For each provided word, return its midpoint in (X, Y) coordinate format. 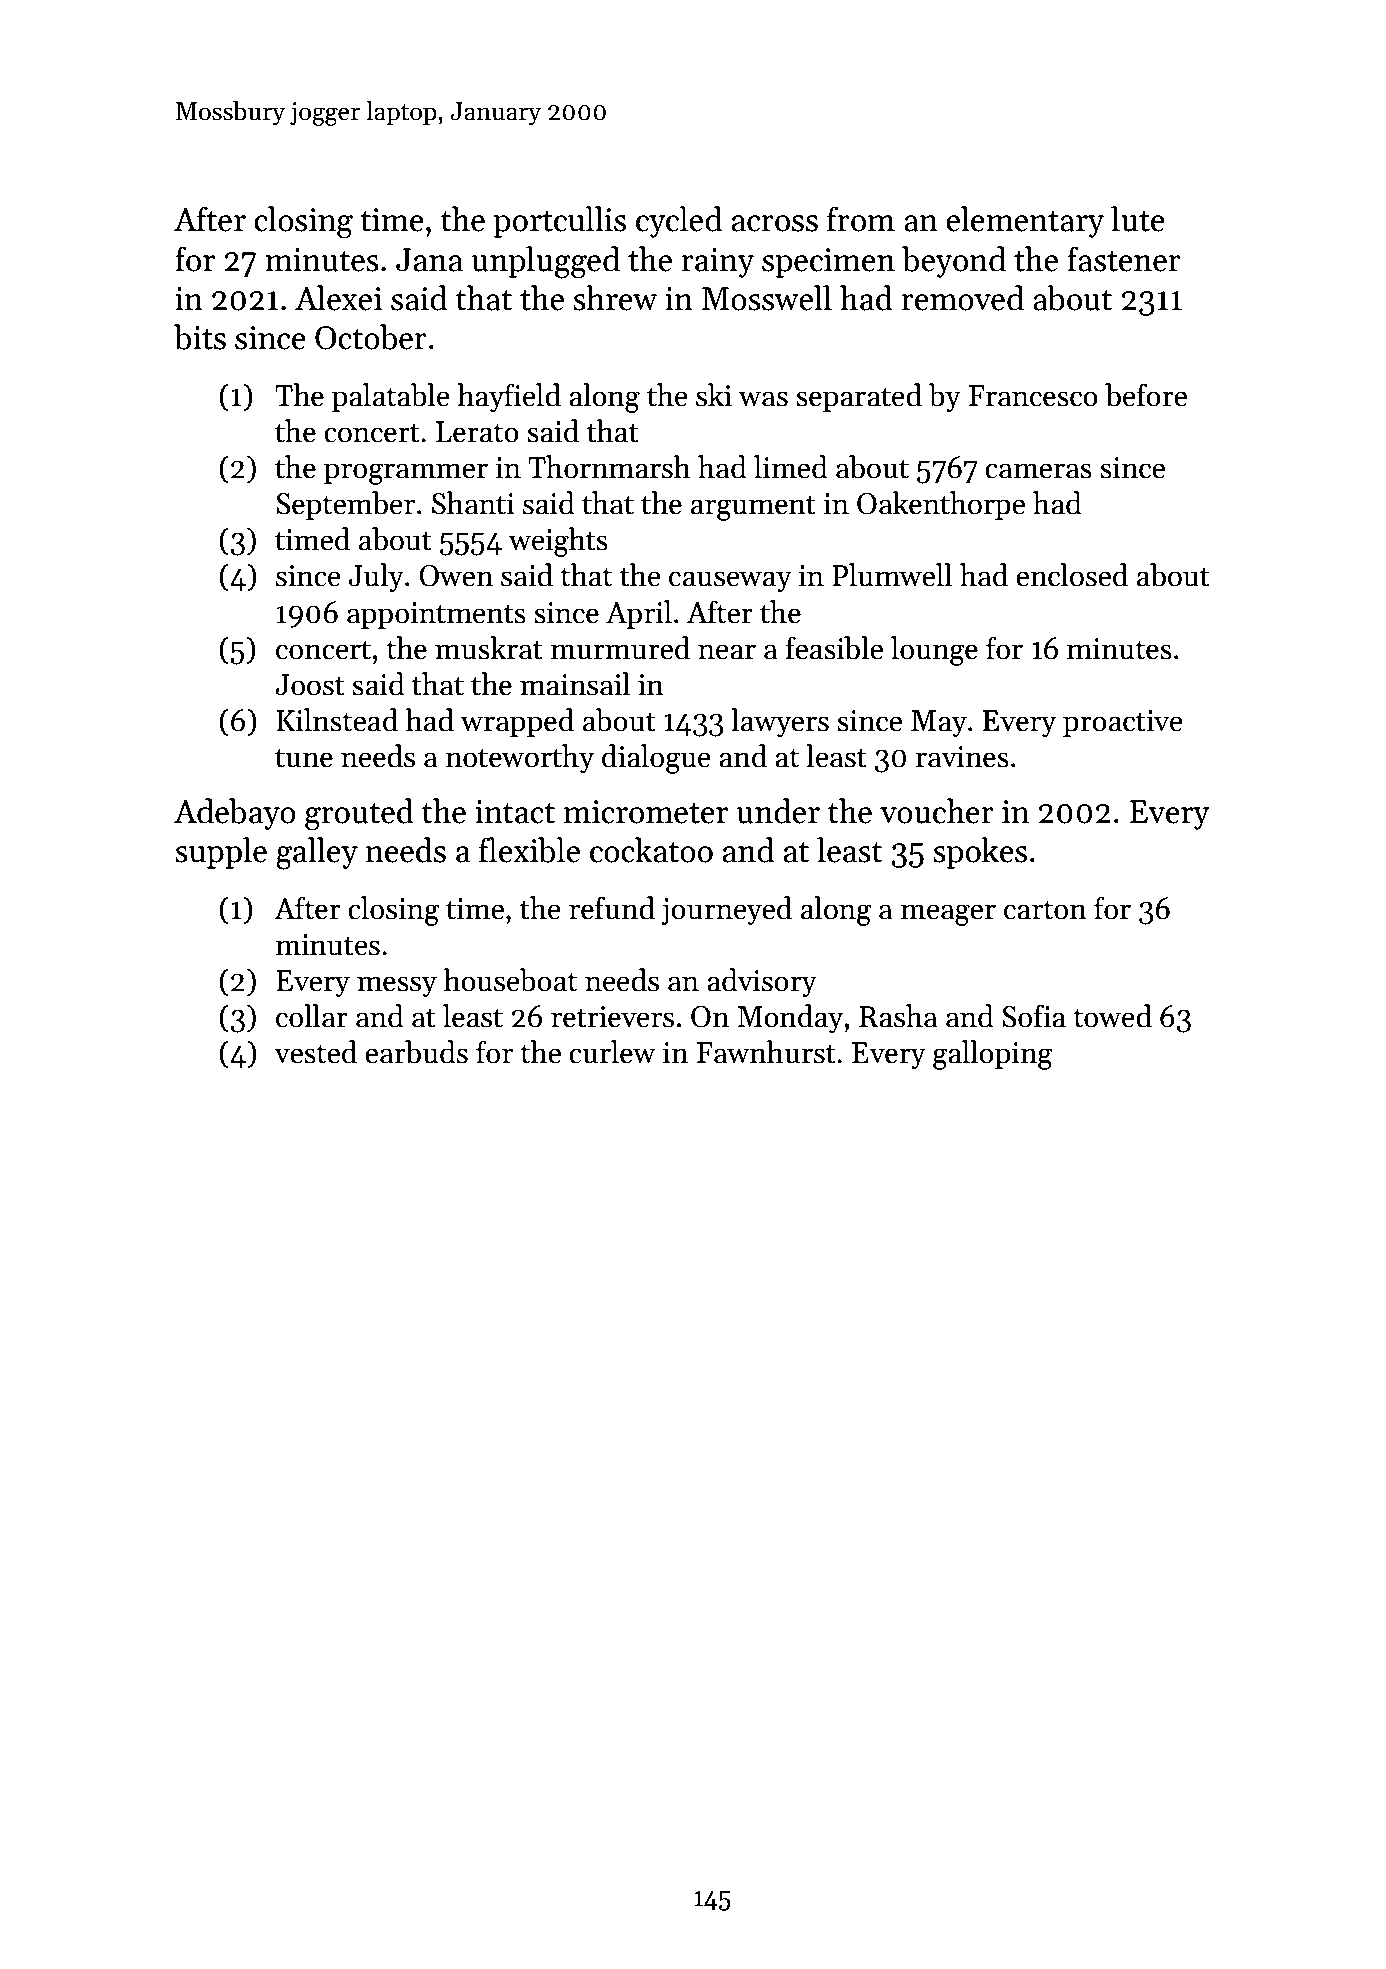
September (345, 505)
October (371, 337)
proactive (1123, 723)
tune (304, 758)
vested (315, 1052)
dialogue (656, 759)
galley (317, 853)
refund (612, 908)
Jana (429, 260)
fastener (1124, 259)
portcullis (559, 222)
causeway (730, 581)
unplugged (546, 262)
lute (1138, 219)
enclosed (1072, 575)
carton (1045, 910)
